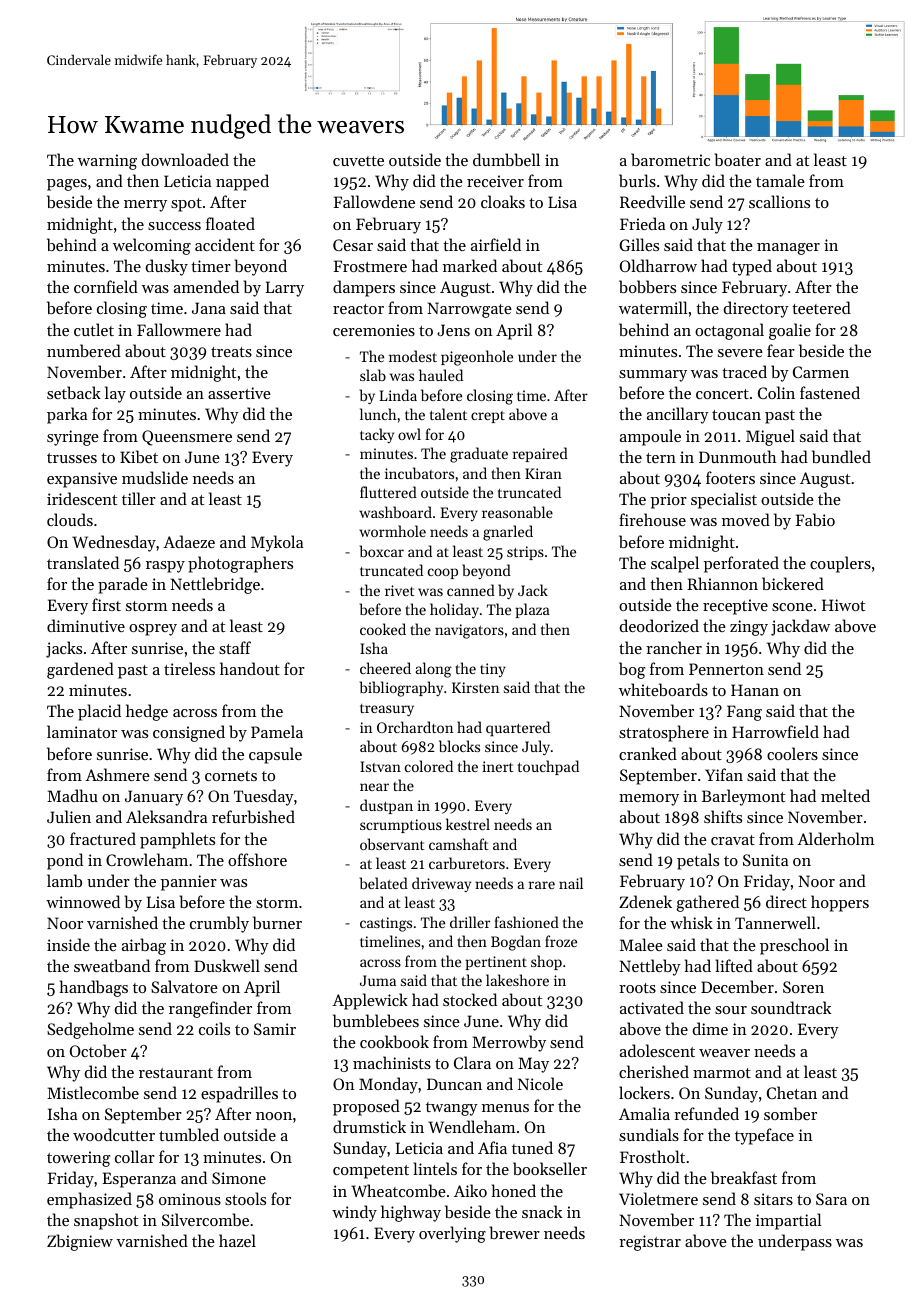  Describe the element at coordinates (185, 159) in the screenshot. I see `downloaded` at that location.
